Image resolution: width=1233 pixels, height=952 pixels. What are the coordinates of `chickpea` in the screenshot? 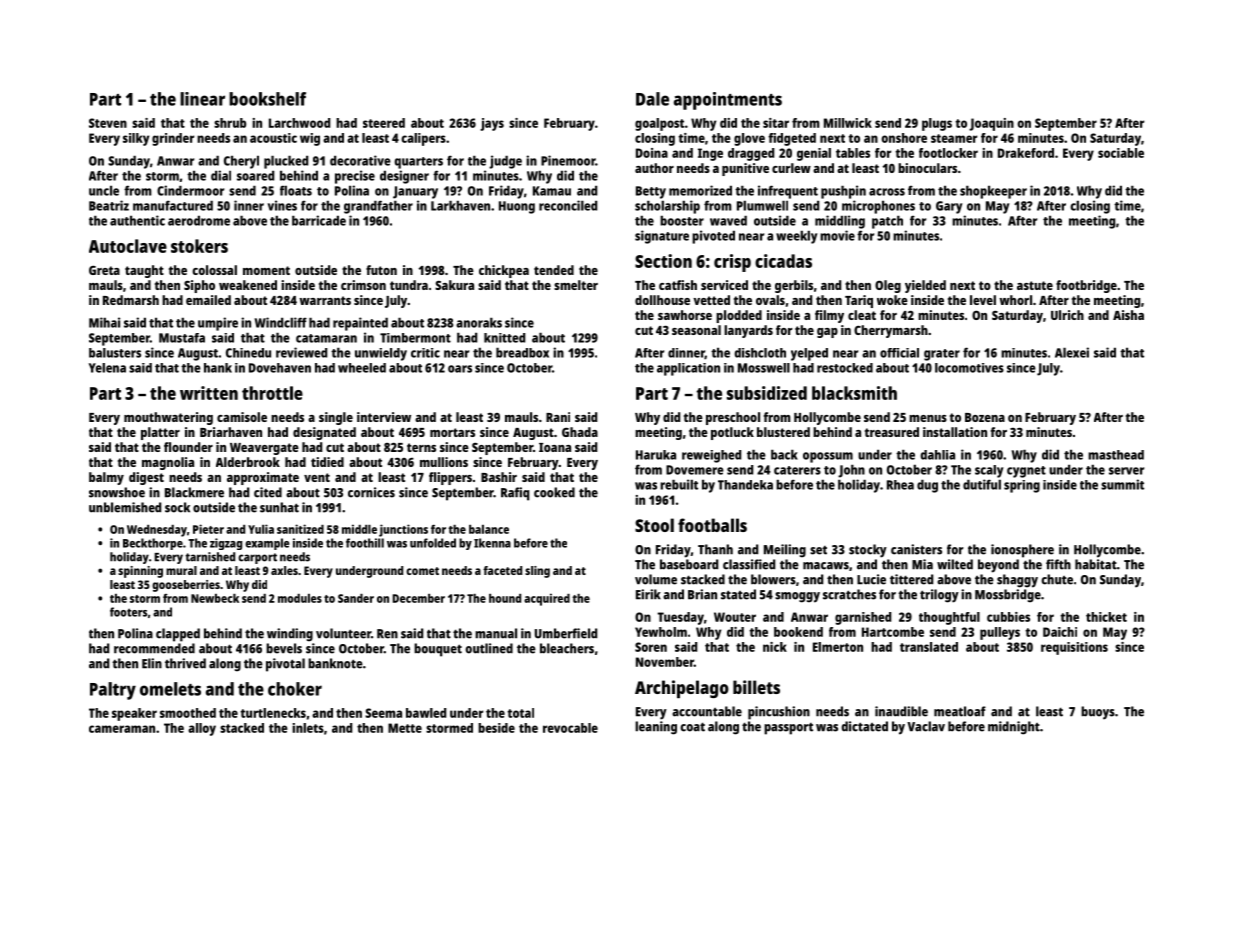 It's located at (504, 271).
